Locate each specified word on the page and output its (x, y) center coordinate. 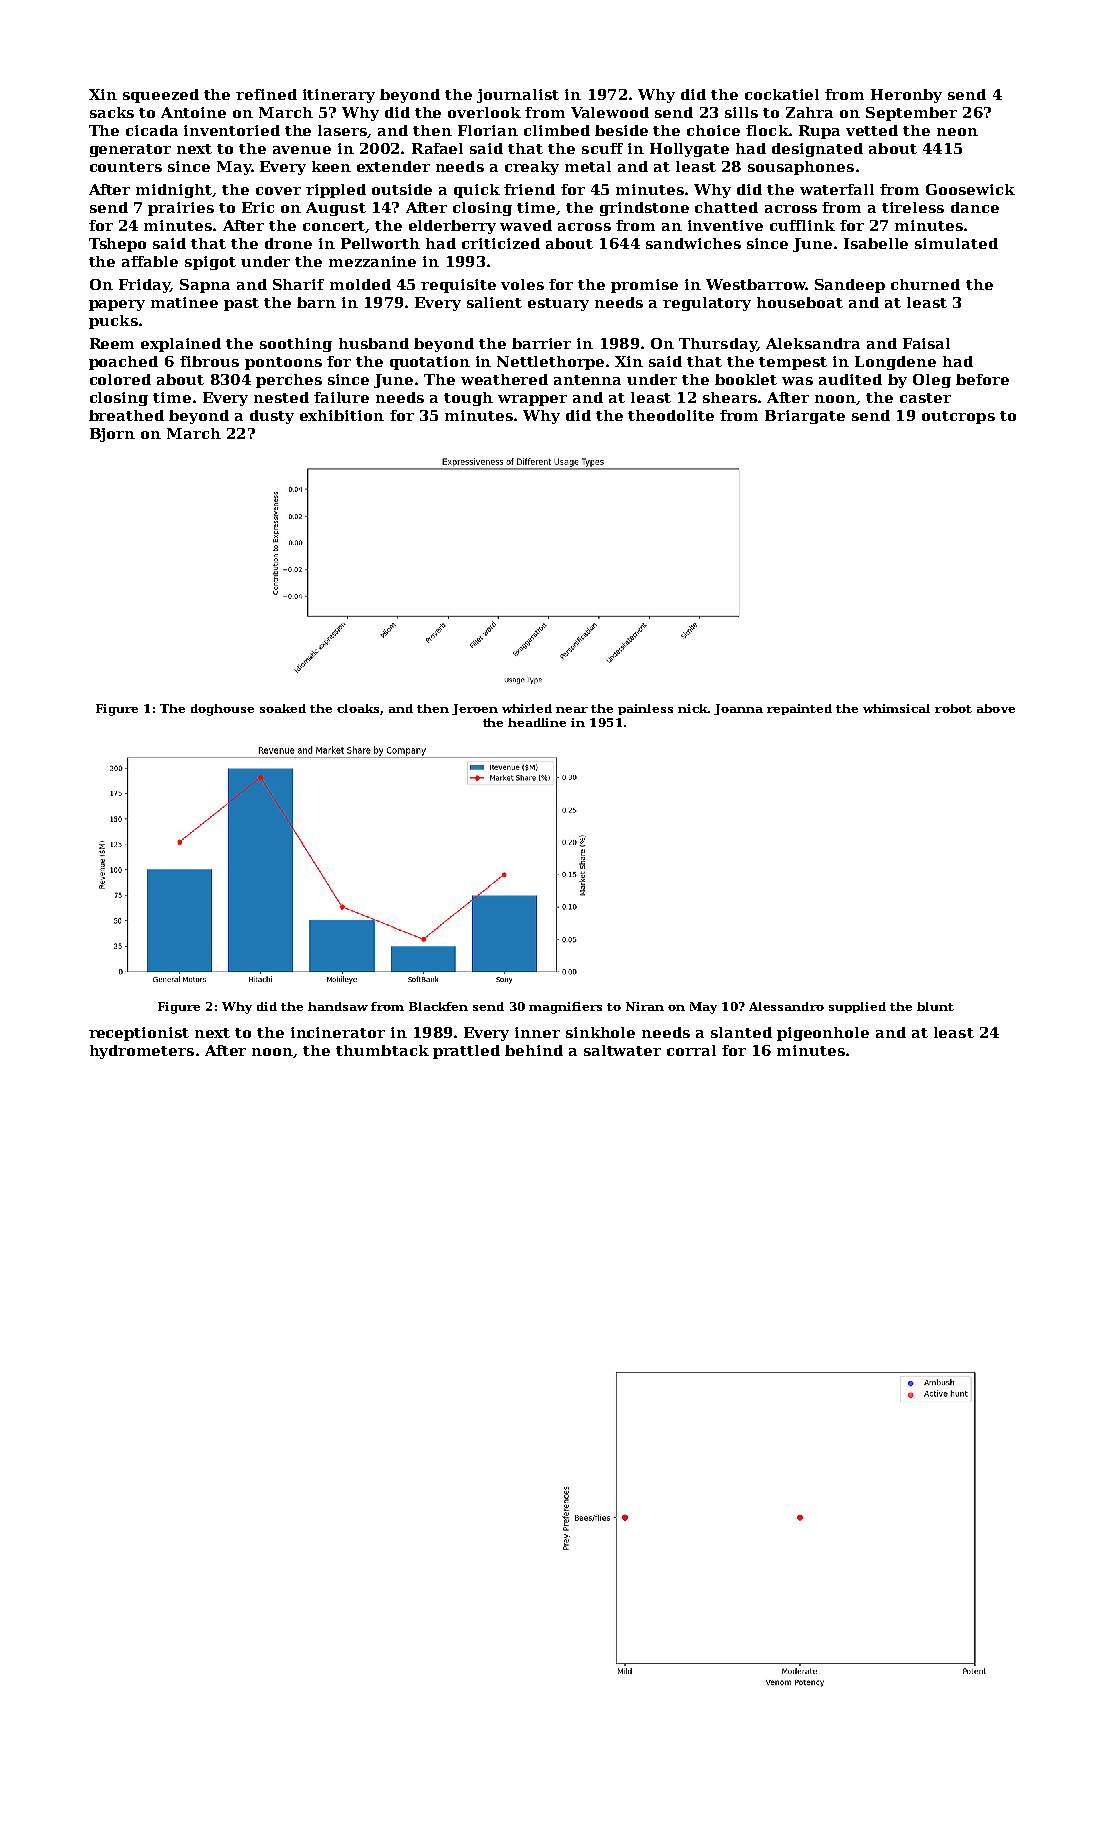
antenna (587, 380)
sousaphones (801, 168)
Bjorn (112, 435)
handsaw (338, 1006)
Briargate (805, 417)
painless (645, 709)
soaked (283, 708)
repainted (799, 709)
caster (925, 398)
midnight (174, 191)
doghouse (222, 710)
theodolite (671, 415)
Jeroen (475, 709)
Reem (112, 343)
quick (477, 191)
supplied (857, 1007)
